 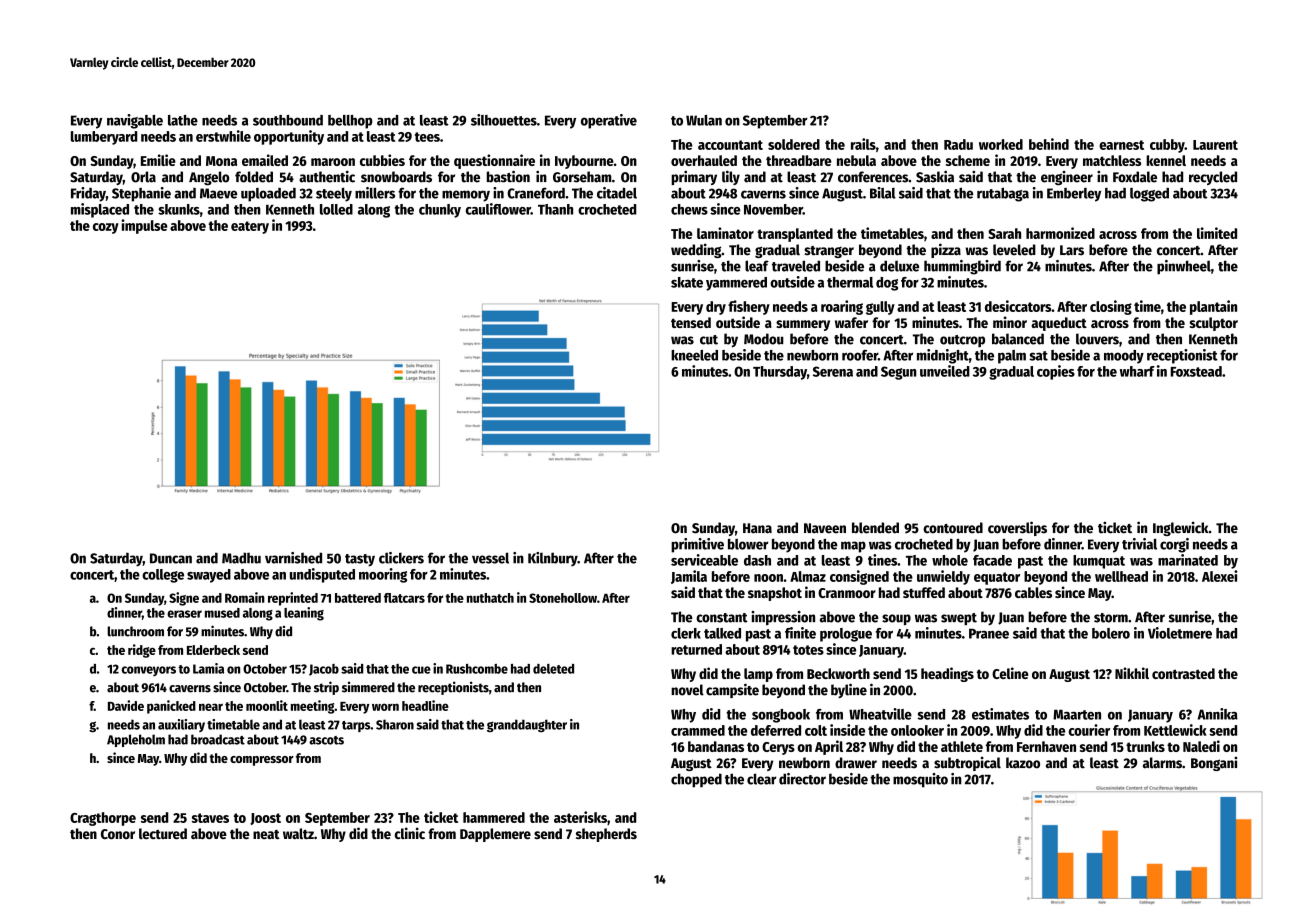 What do you see at coordinates (1121, 145) in the page?
I see `earnest` at bounding box center [1121, 145].
